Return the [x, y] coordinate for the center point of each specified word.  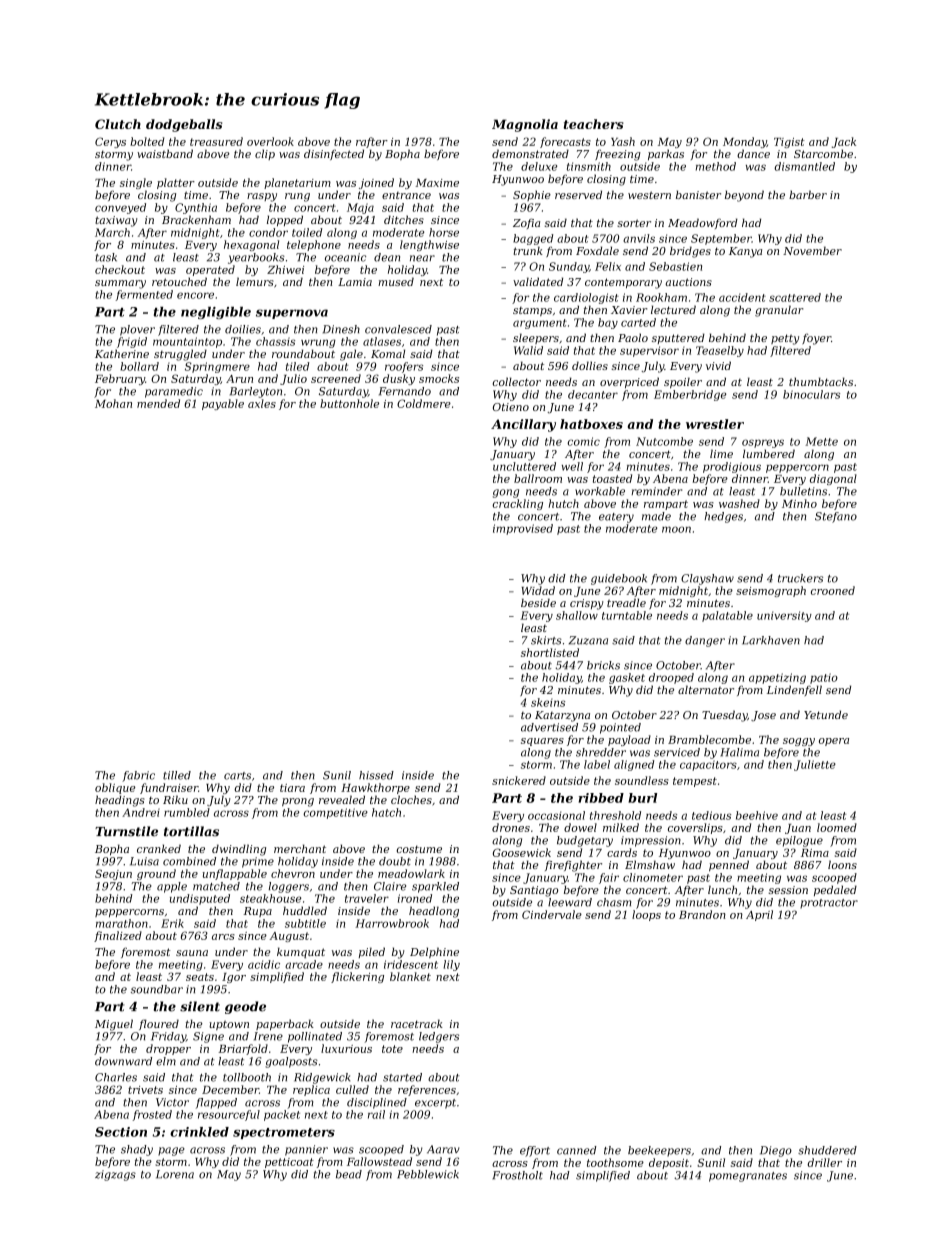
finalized [118, 936]
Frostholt [517, 1175]
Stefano [836, 517]
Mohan [113, 403]
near [422, 258]
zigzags [115, 1175]
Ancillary [523, 425]
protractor [829, 904]
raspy [262, 197]
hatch [386, 812]
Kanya [745, 252]
